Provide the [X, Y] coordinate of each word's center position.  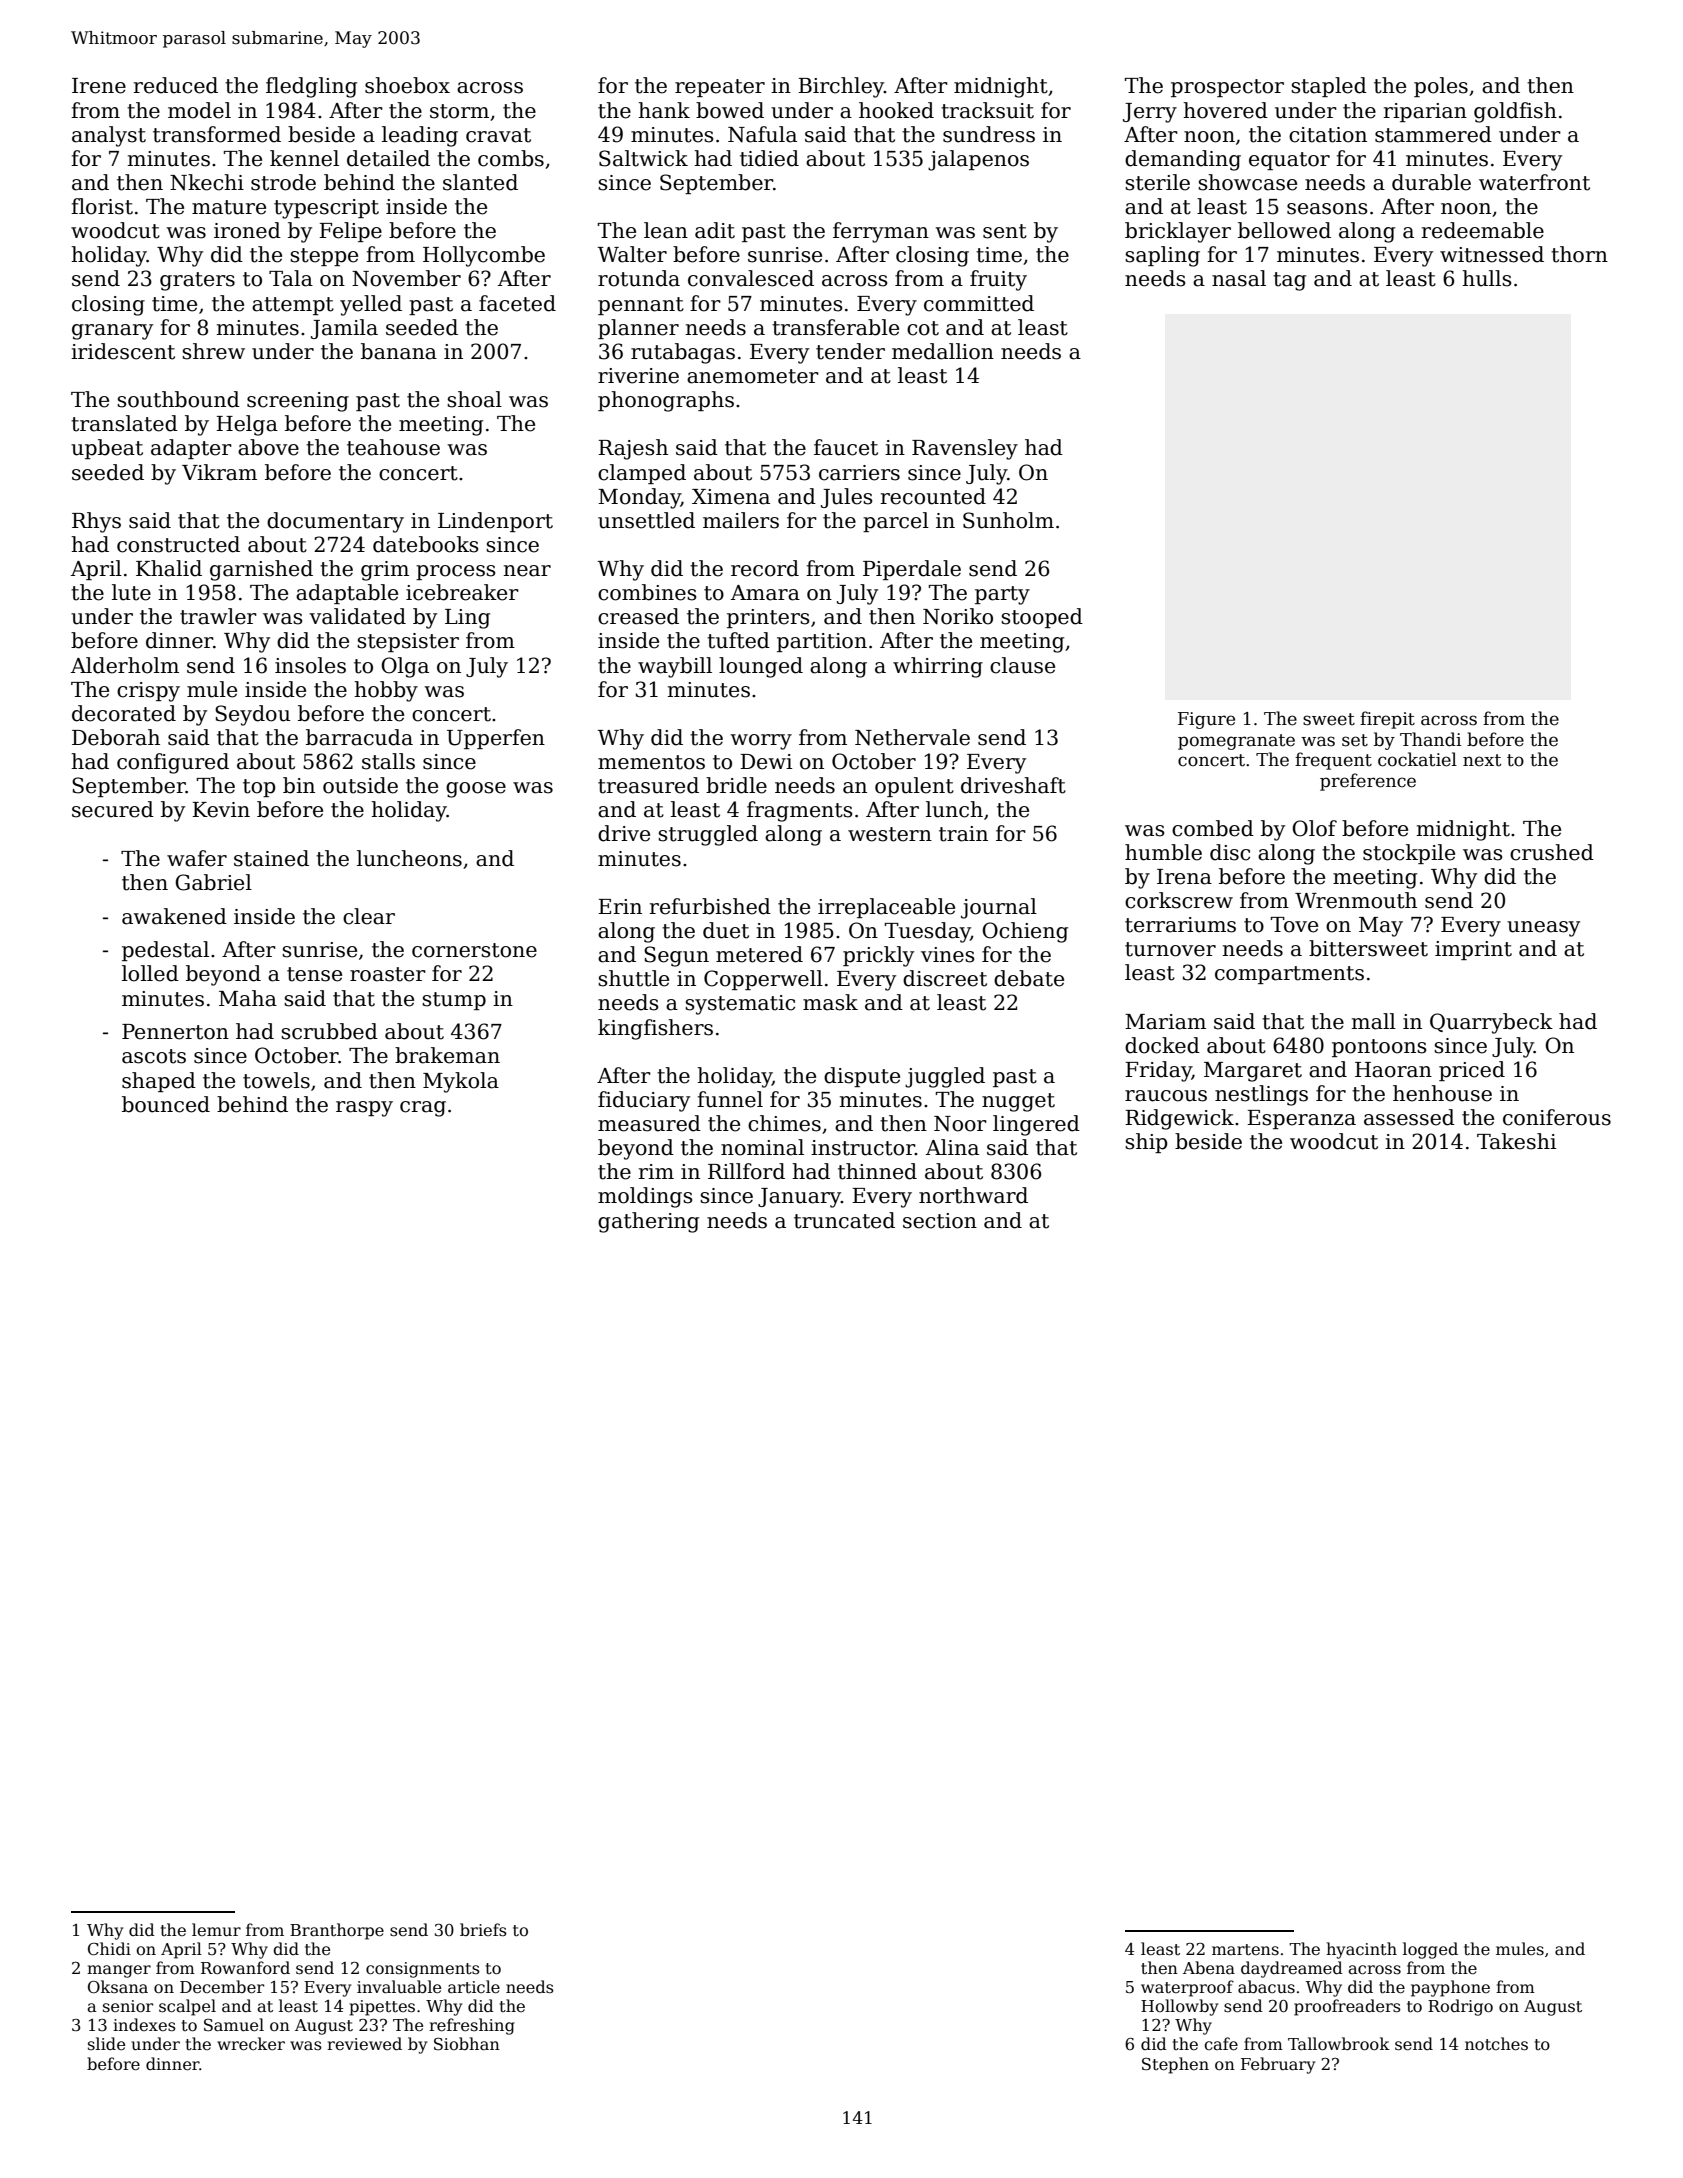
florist [102, 206]
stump [454, 1001]
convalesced [751, 278]
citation [1328, 135]
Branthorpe [337, 1931]
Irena [1184, 877]
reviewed [364, 2044]
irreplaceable [886, 908]
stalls [388, 761]
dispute [862, 1077]
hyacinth [1361, 1950]
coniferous [1557, 1117]
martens [1245, 1950]
